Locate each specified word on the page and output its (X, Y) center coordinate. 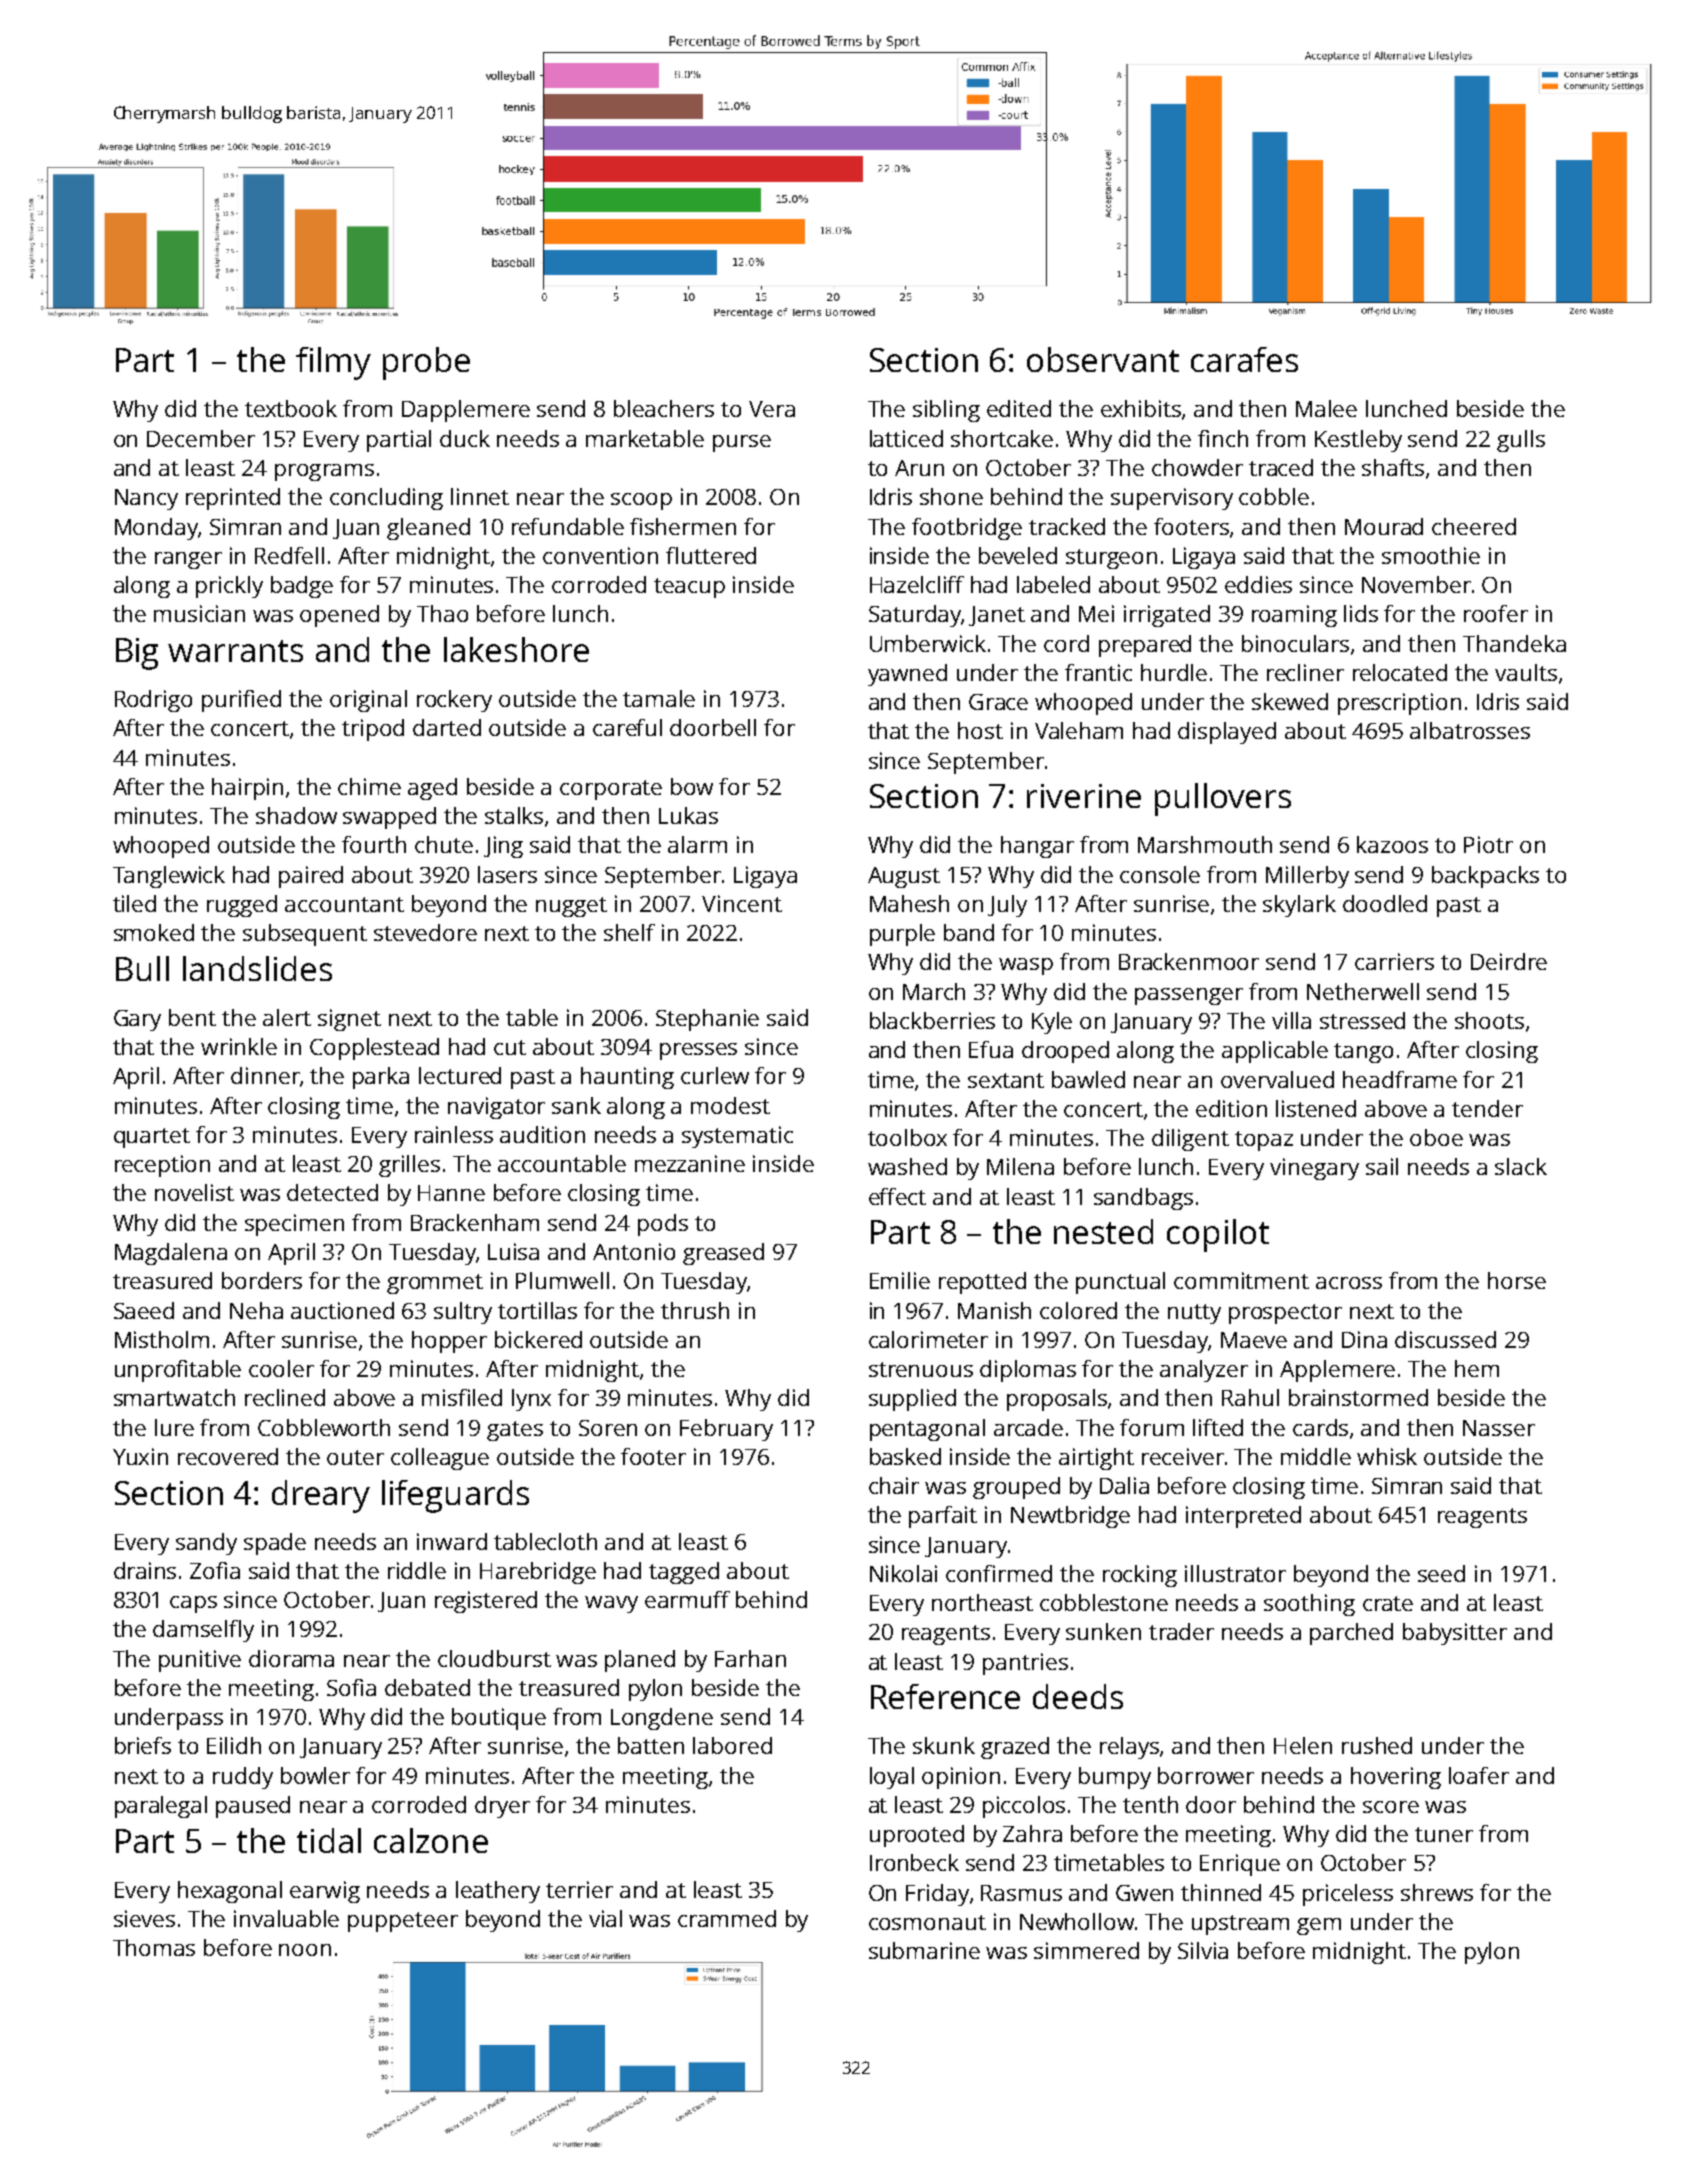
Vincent (742, 903)
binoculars (1295, 643)
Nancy (146, 499)
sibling (946, 411)
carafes (1244, 359)
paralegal (161, 1807)
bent (192, 1017)
